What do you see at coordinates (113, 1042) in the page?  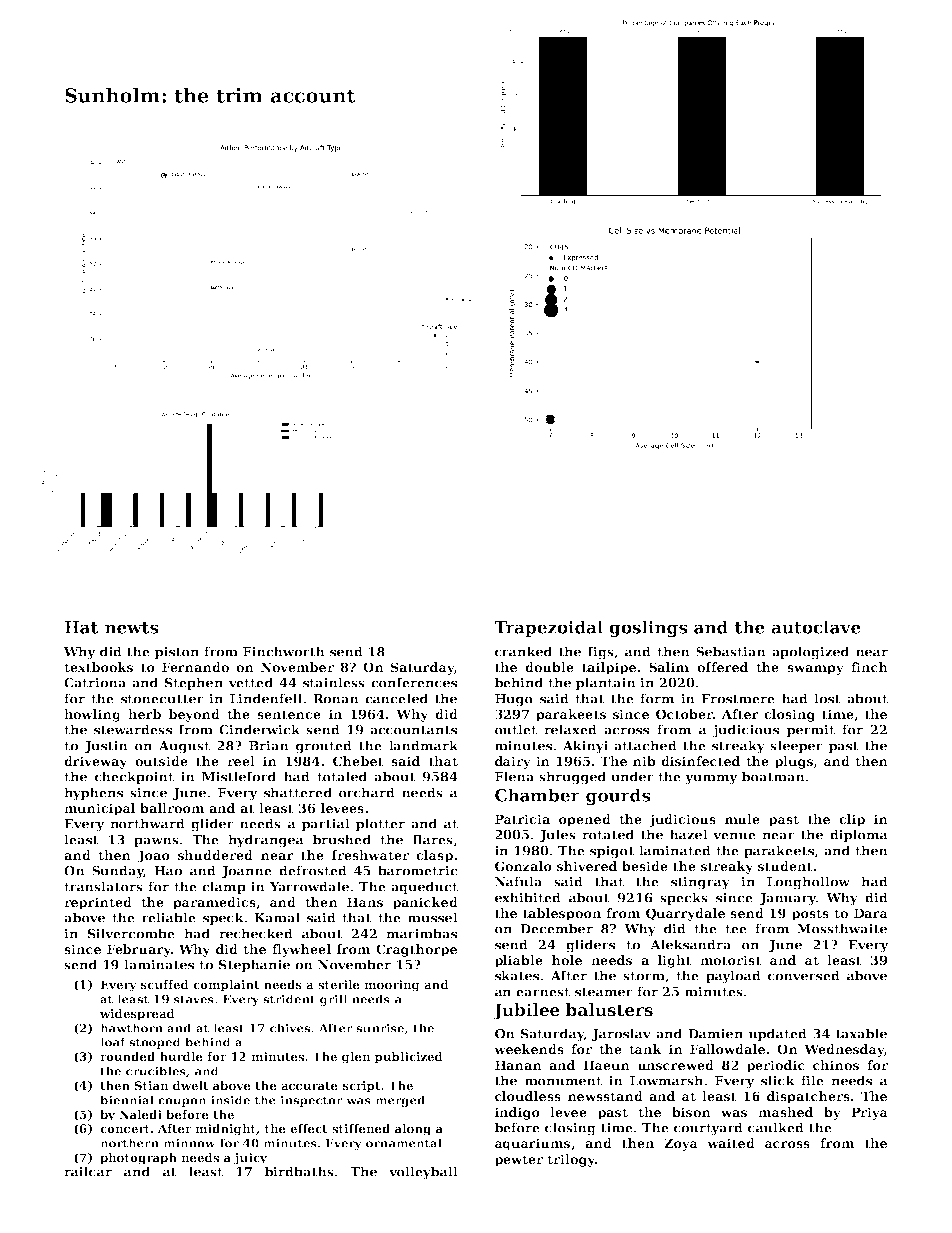 I see `loaf` at bounding box center [113, 1042].
